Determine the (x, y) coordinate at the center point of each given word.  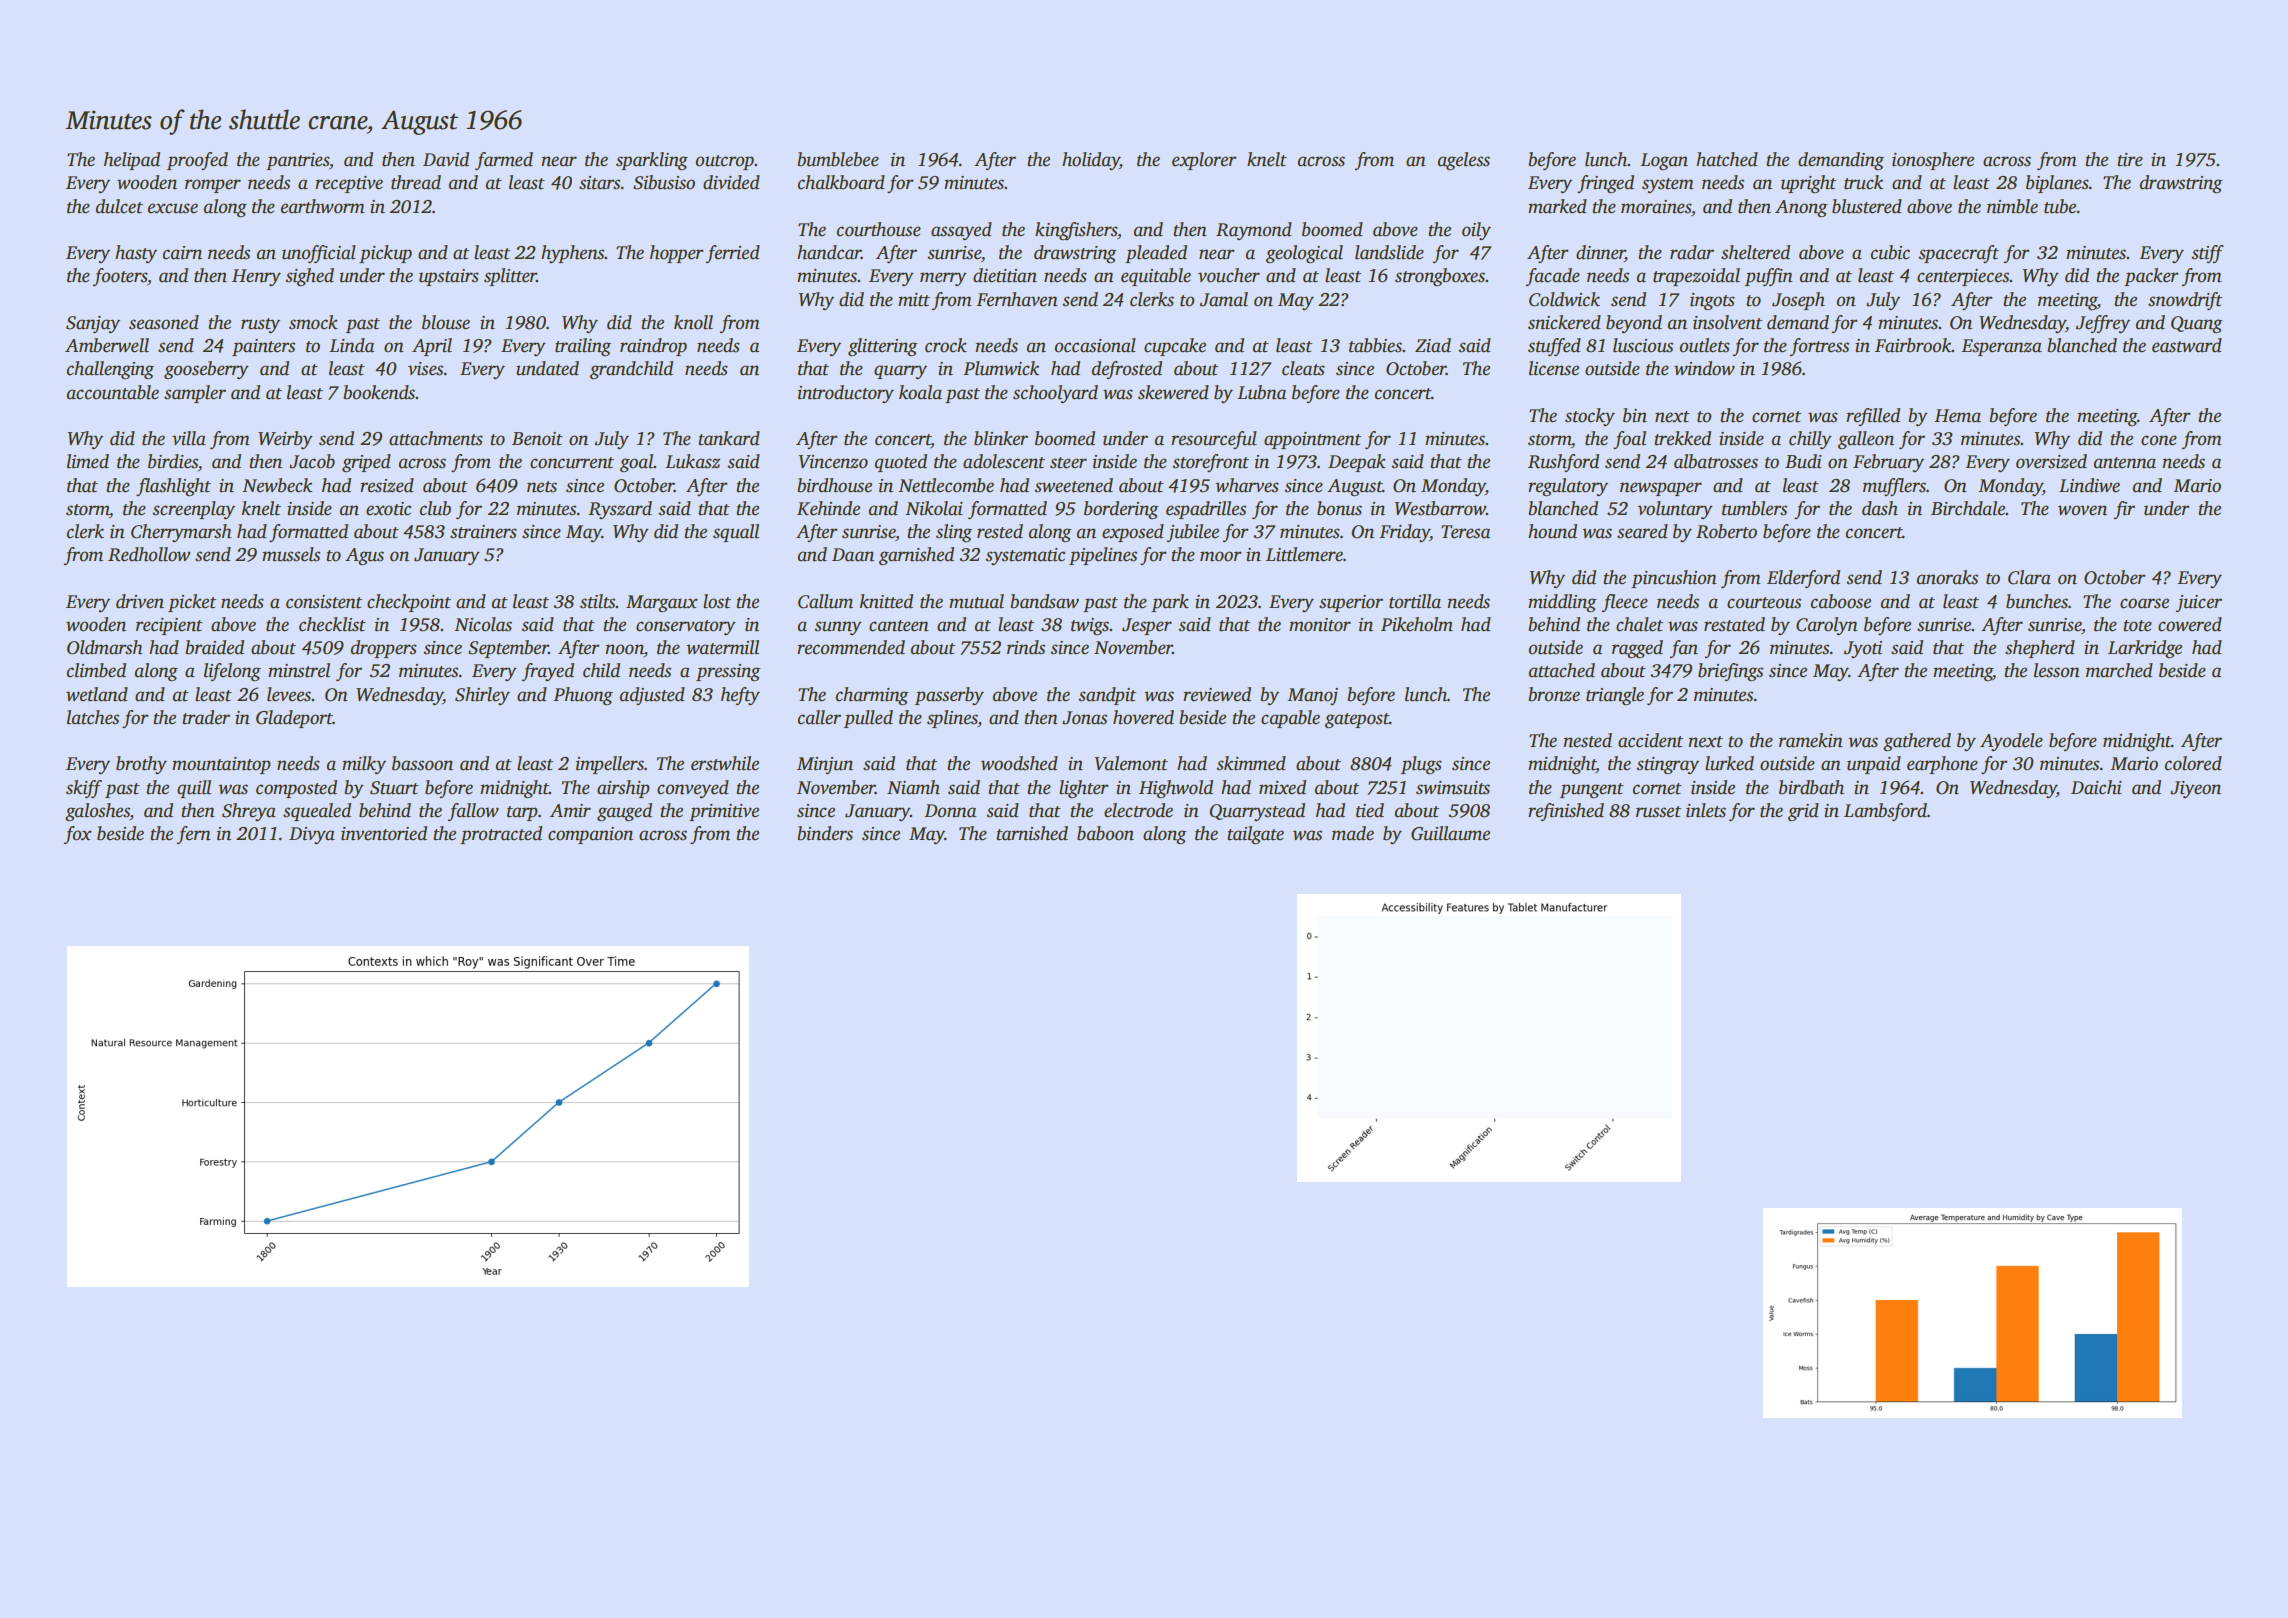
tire (2130, 160)
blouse (446, 322)
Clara (2029, 577)
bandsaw (1044, 601)
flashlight (173, 487)
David (446, 159)
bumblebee (838, 159)
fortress (1819, 347)
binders (825, 833)
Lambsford (1885, 812)
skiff (84, 789)
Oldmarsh (105, 647)
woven (2082, 510)
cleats (1303, 368)
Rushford (1563, 463)
